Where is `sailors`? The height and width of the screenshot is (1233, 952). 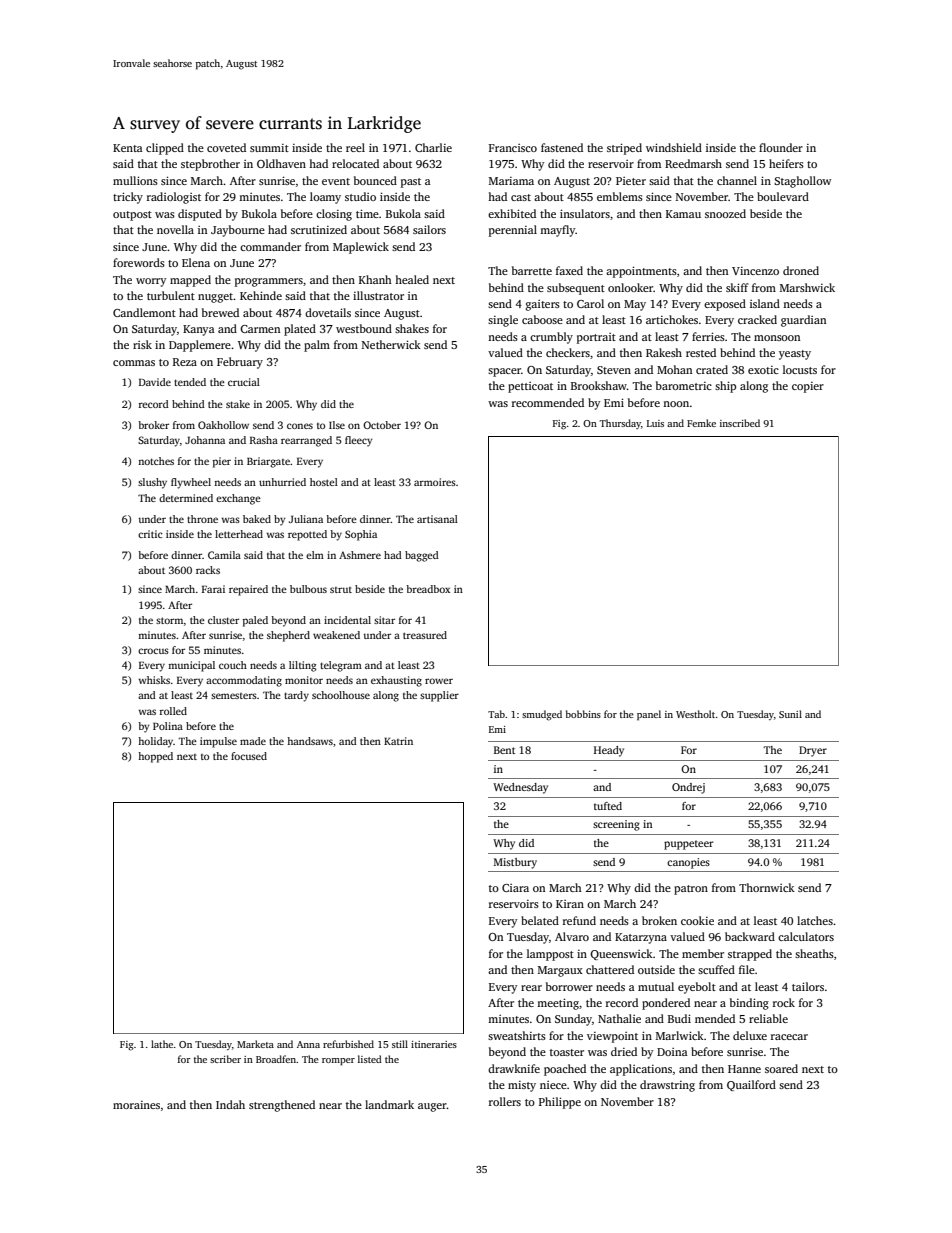 sailors is located at coordinates (429, 229).
